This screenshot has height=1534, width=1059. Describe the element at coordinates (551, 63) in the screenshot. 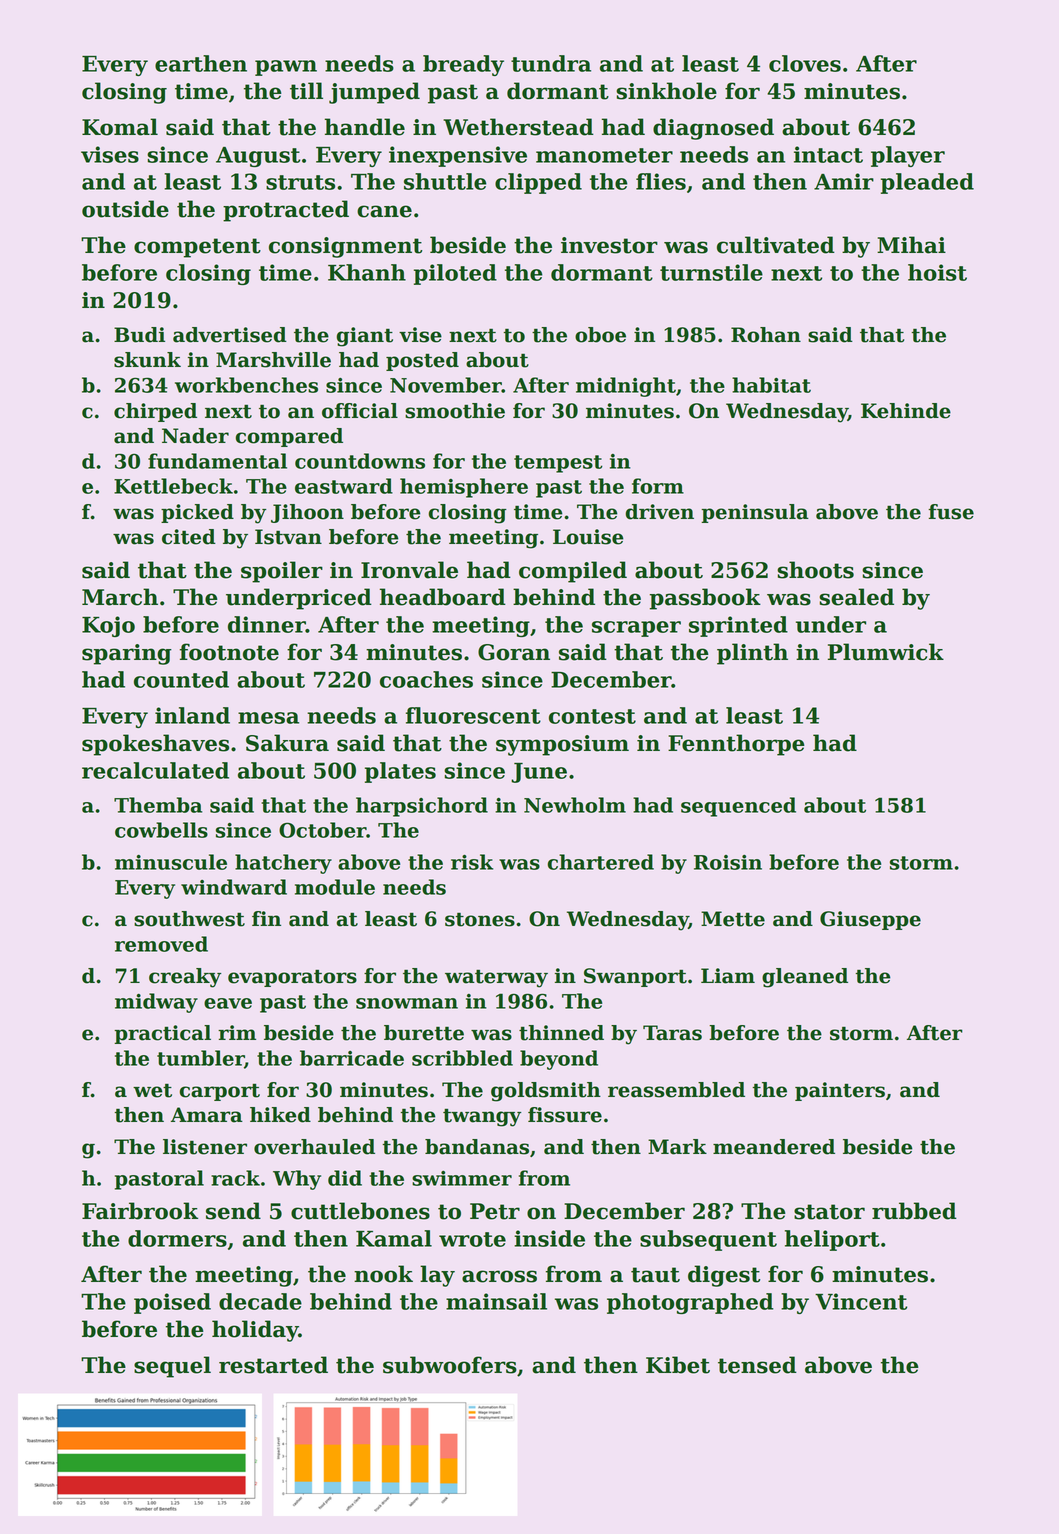

I see `tundra` at that location.
